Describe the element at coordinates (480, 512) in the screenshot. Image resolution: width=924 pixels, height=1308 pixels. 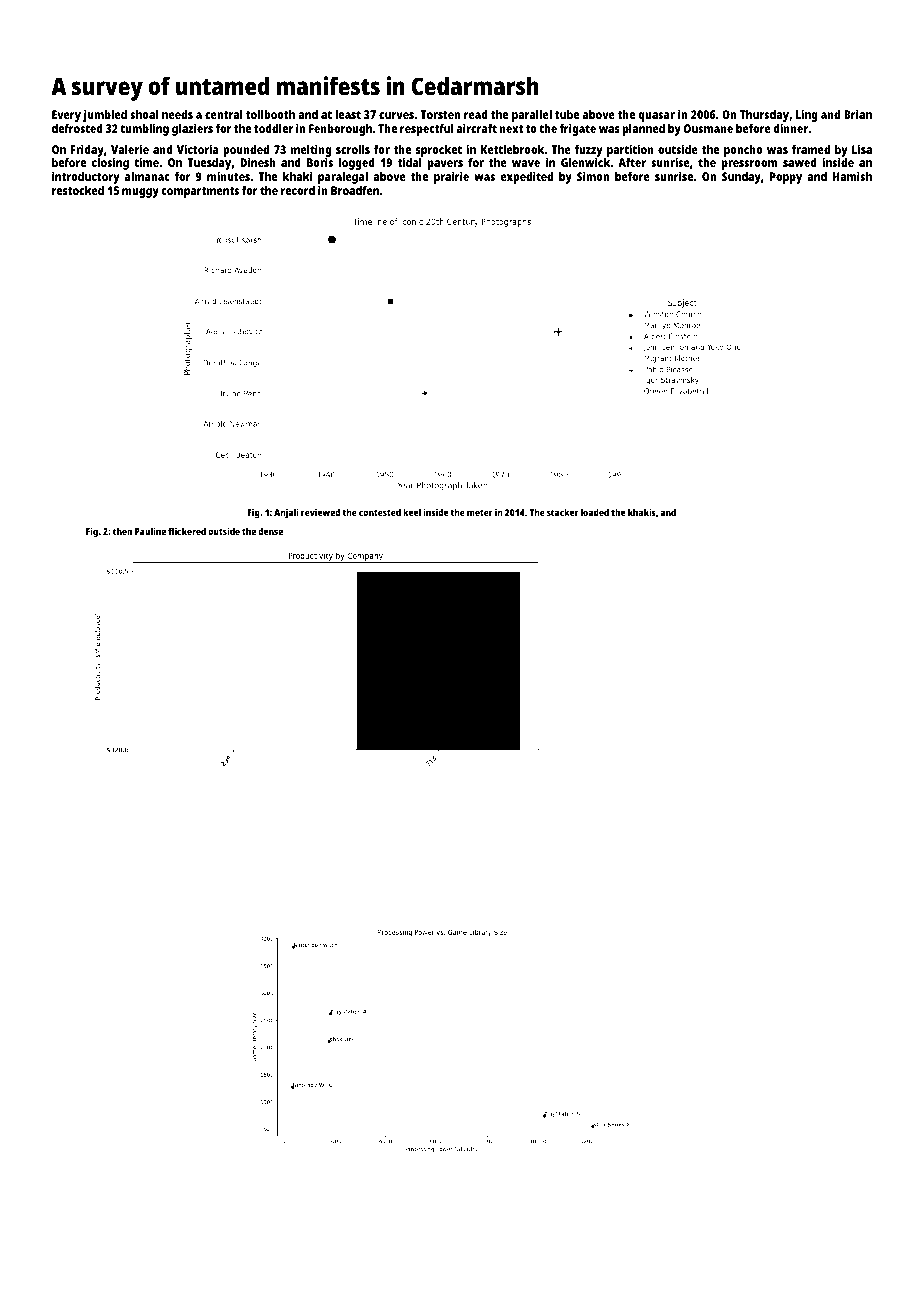
I see `meter` at that location.
